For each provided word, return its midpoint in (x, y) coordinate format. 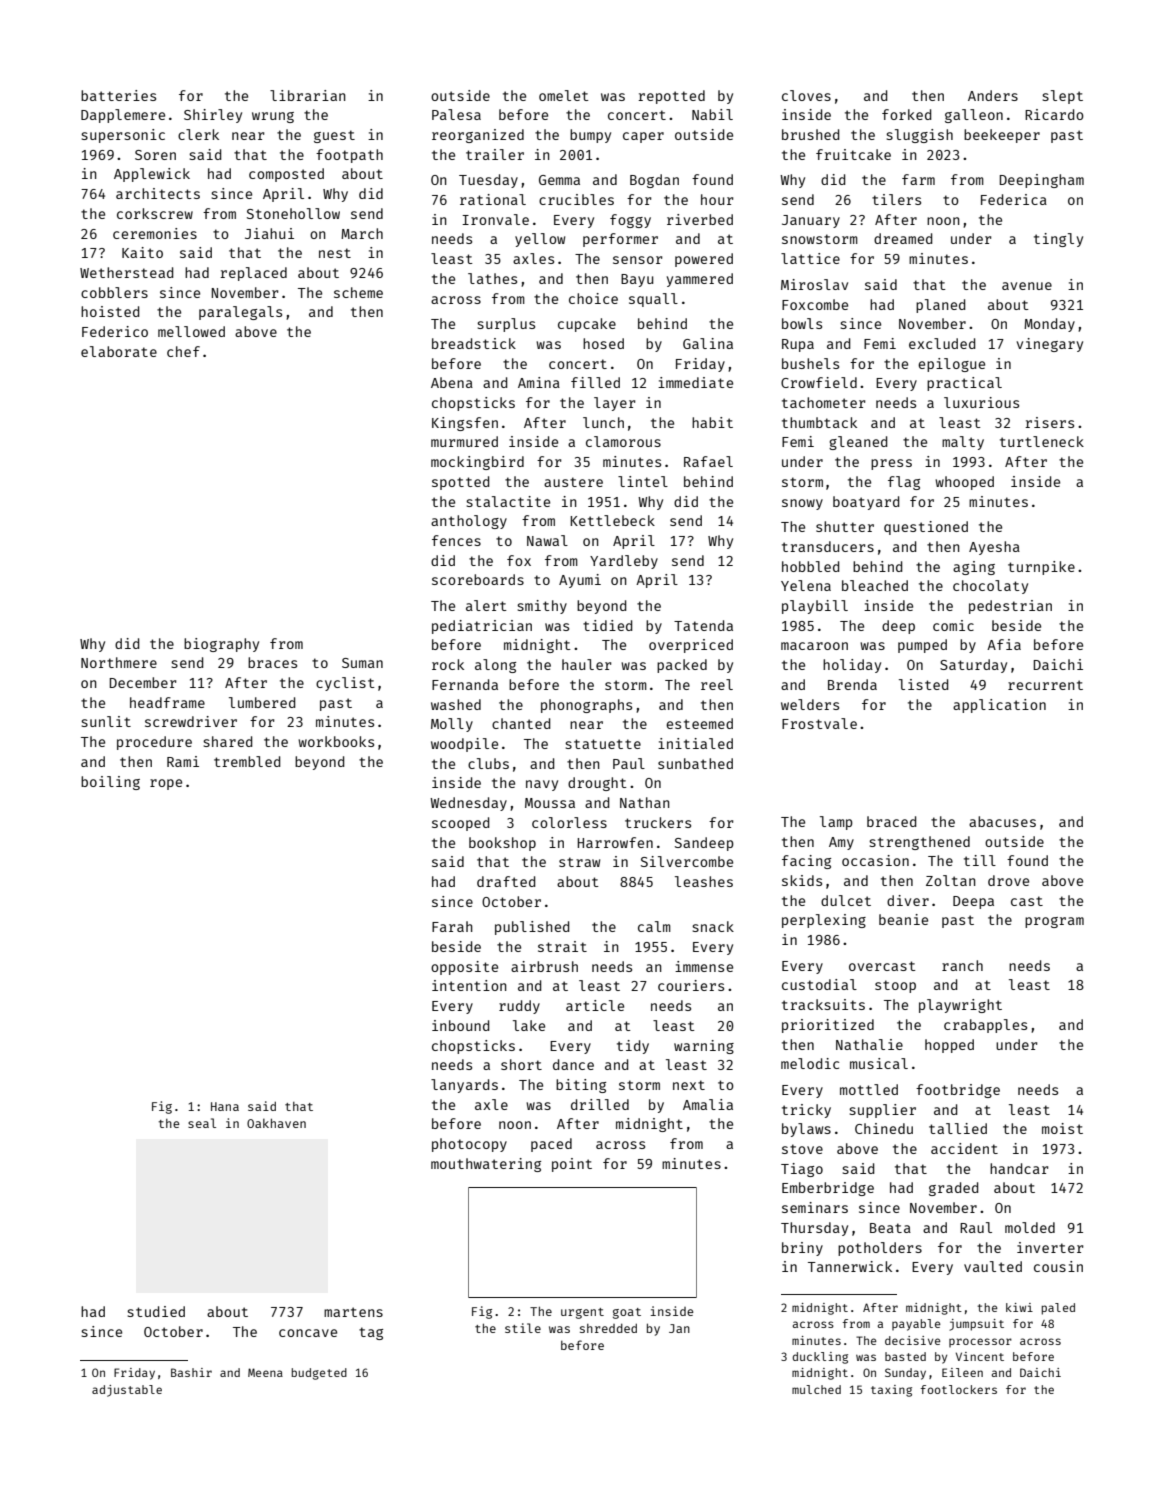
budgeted (319, 1374)
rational (493, 199)
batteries (118, 95)
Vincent (980, 1356)
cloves (806, 95)
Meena (265, 1372)
